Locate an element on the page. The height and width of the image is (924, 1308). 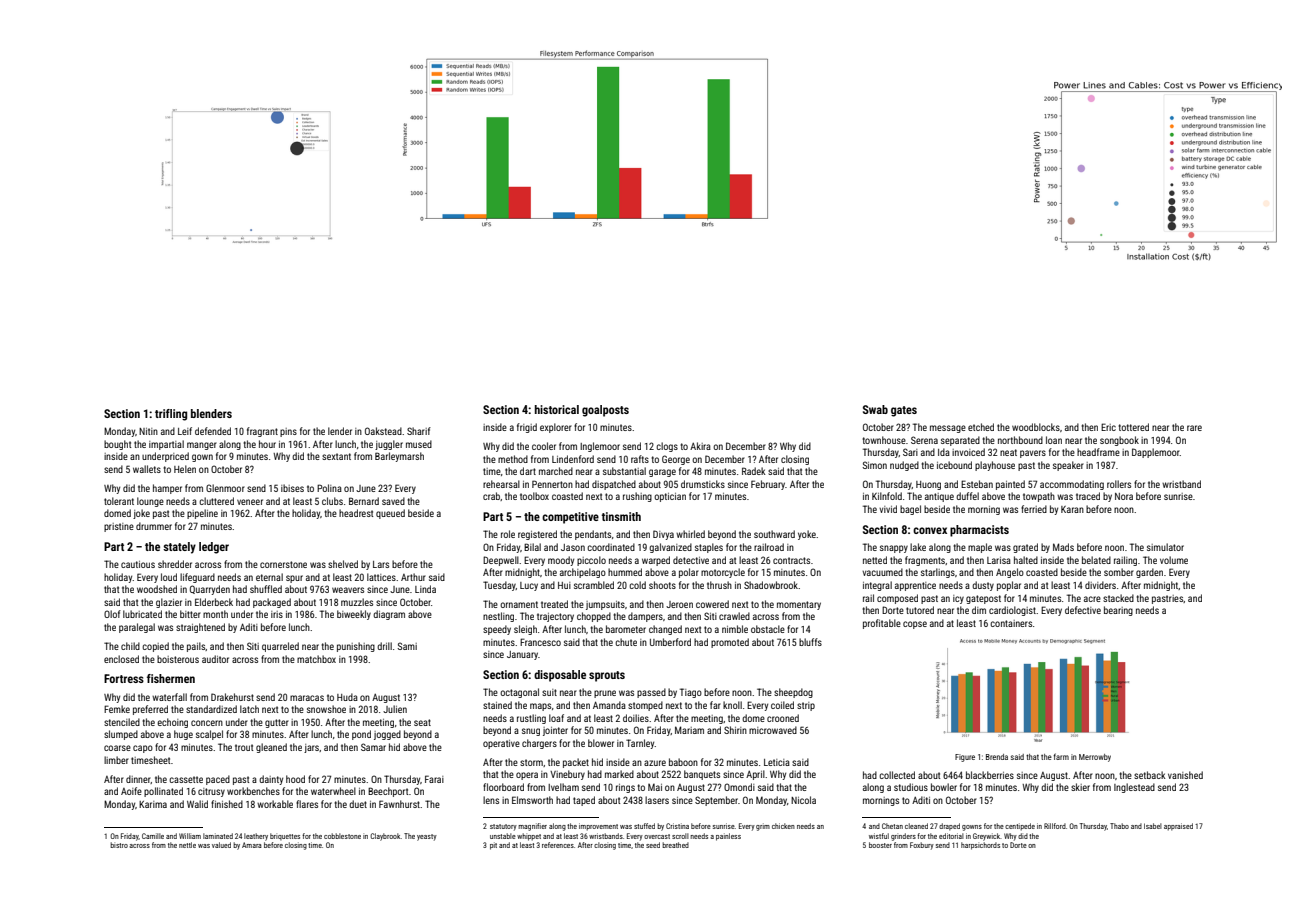
Mai is located at coordinates (655, 787).
